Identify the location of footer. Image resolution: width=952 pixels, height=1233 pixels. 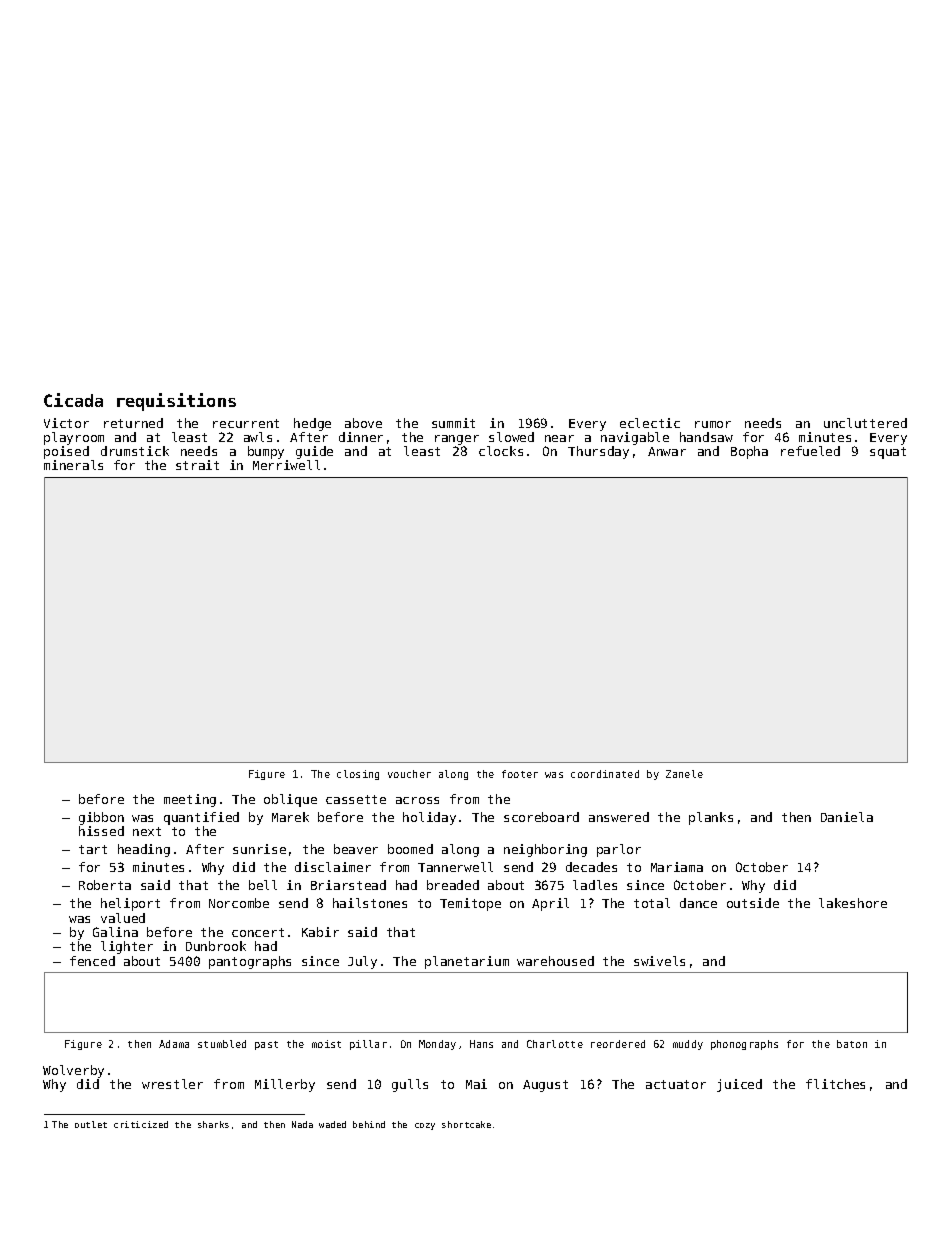
(520, 774).
